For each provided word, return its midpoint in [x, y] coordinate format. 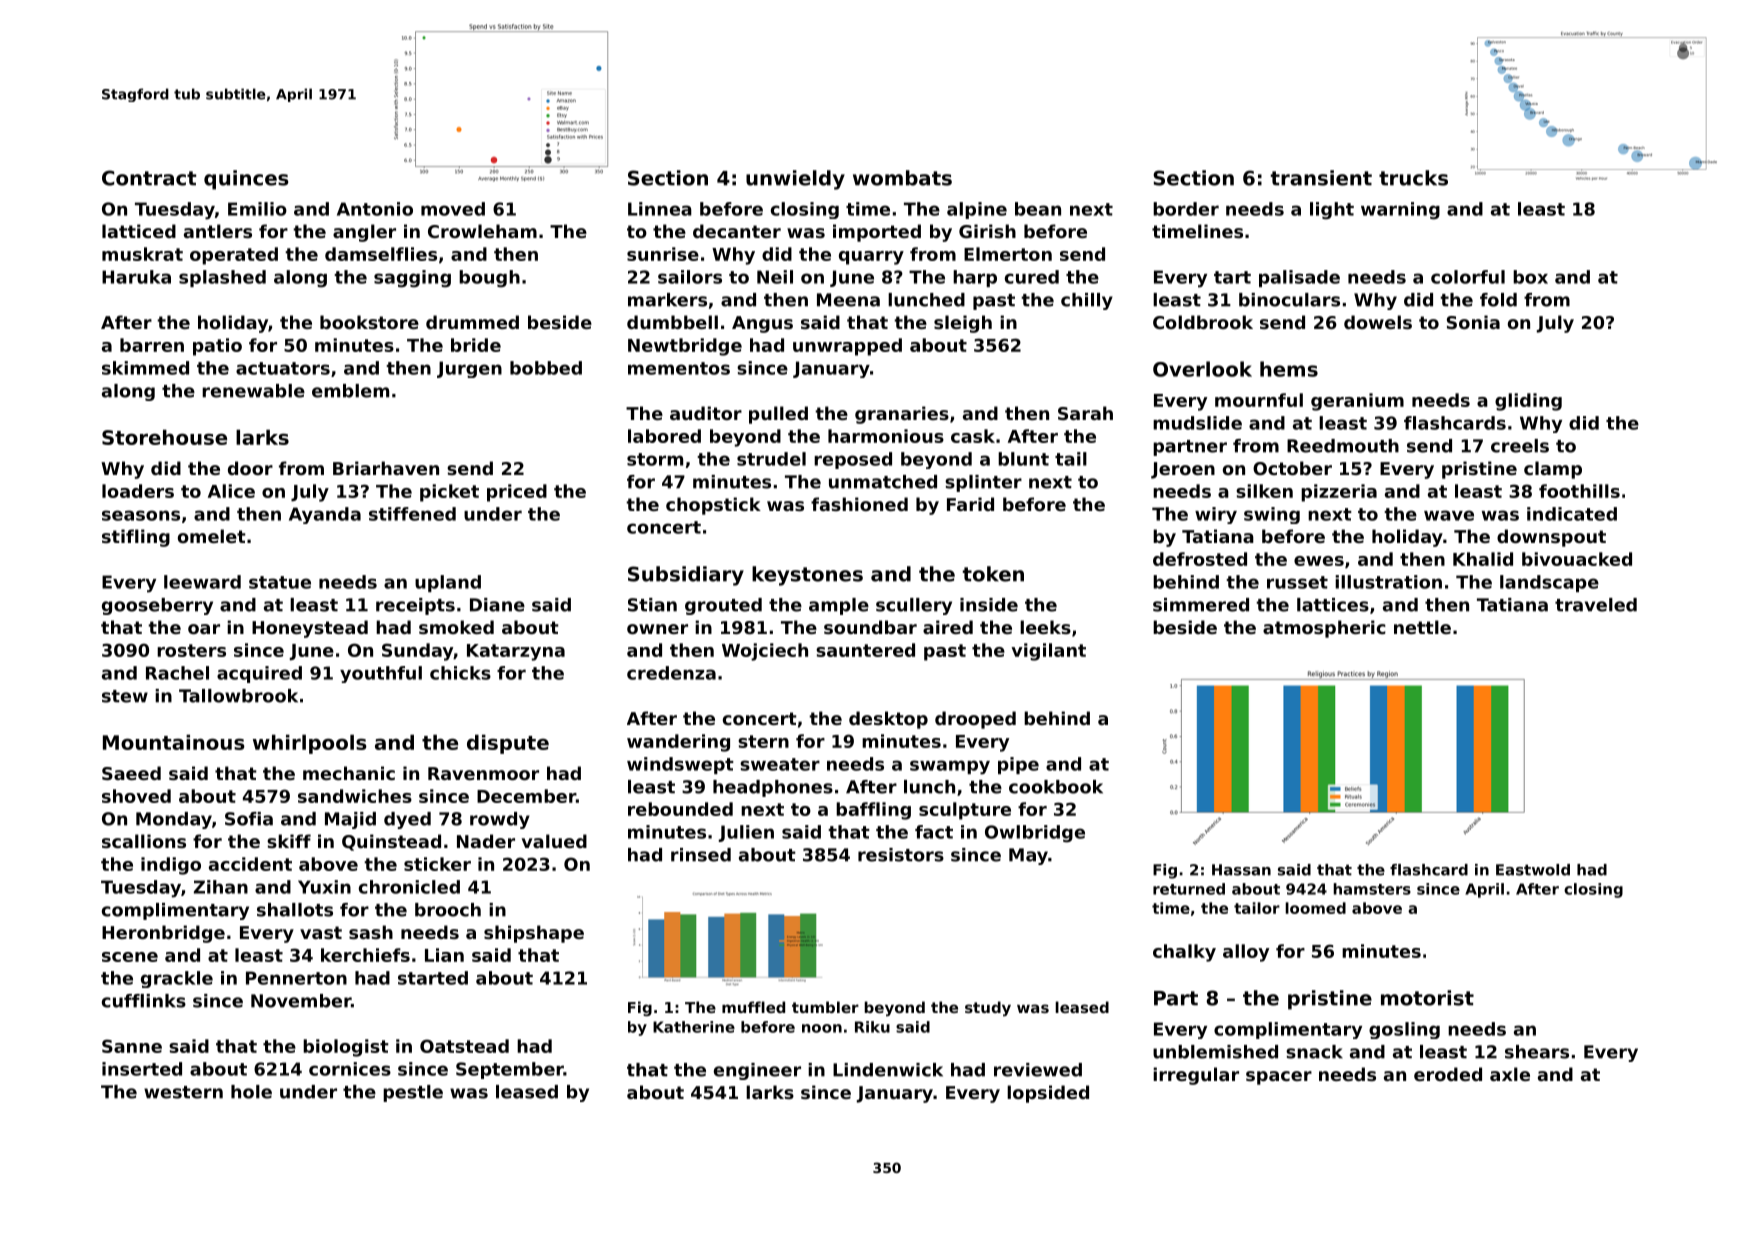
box [1530, 277]
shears [1537, 1052]
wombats [902, 178]
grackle [177, 979]
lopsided [1048, 1094]
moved [453, 209]
